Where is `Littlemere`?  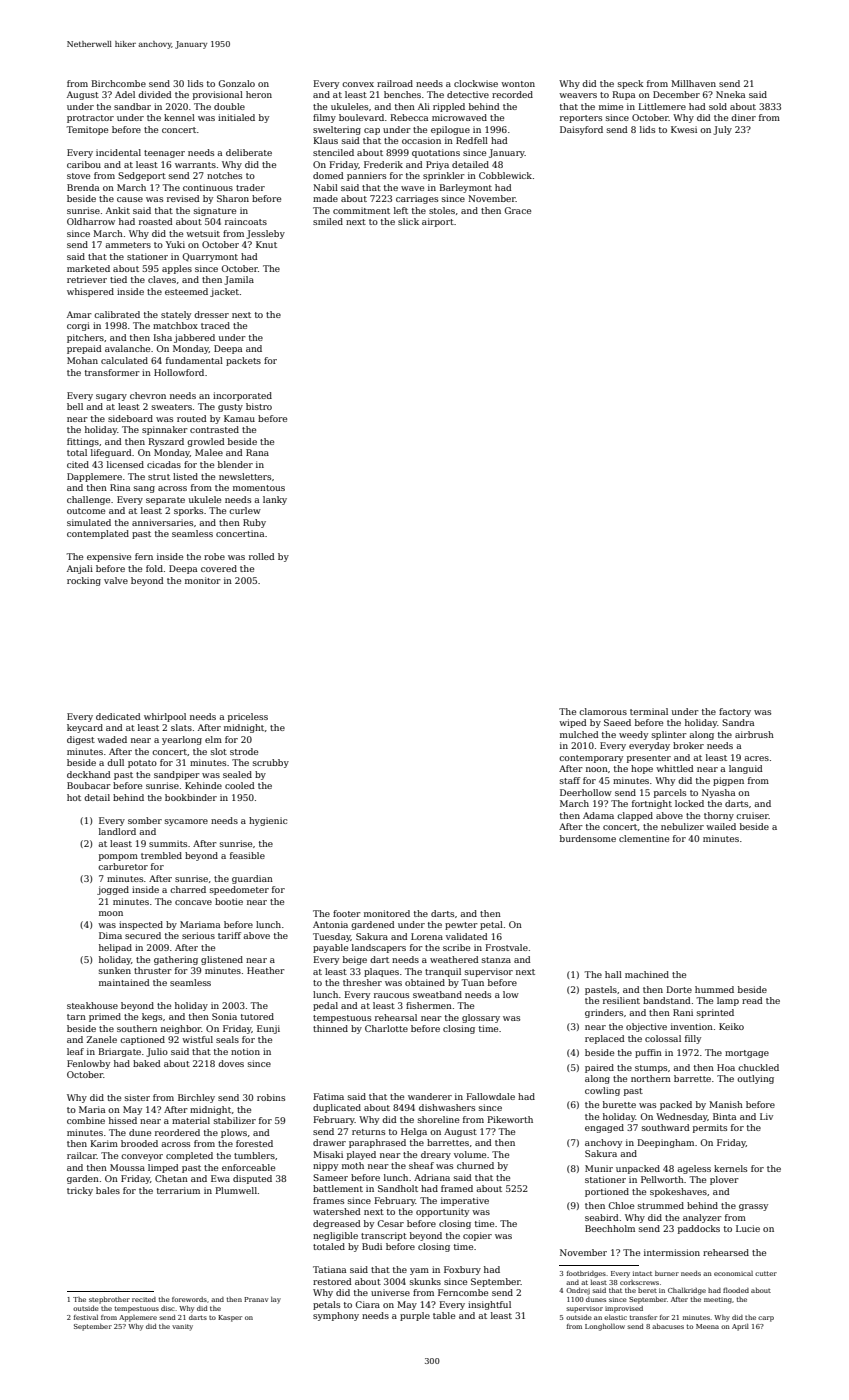 Littlemere is located at coordinates (662, 106).
